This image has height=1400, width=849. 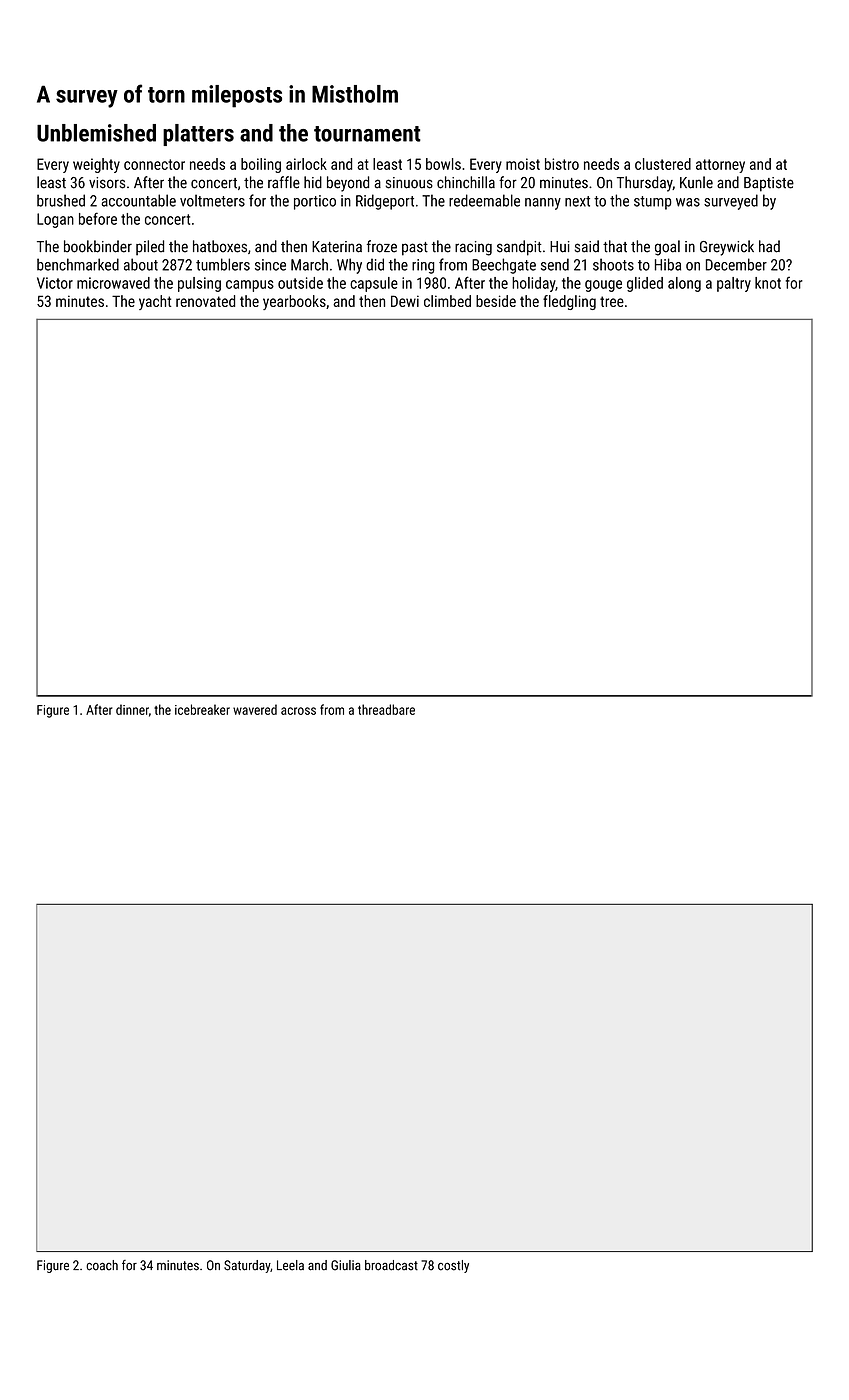 I want to click on Saturday, so click(x=247, y=1266).
